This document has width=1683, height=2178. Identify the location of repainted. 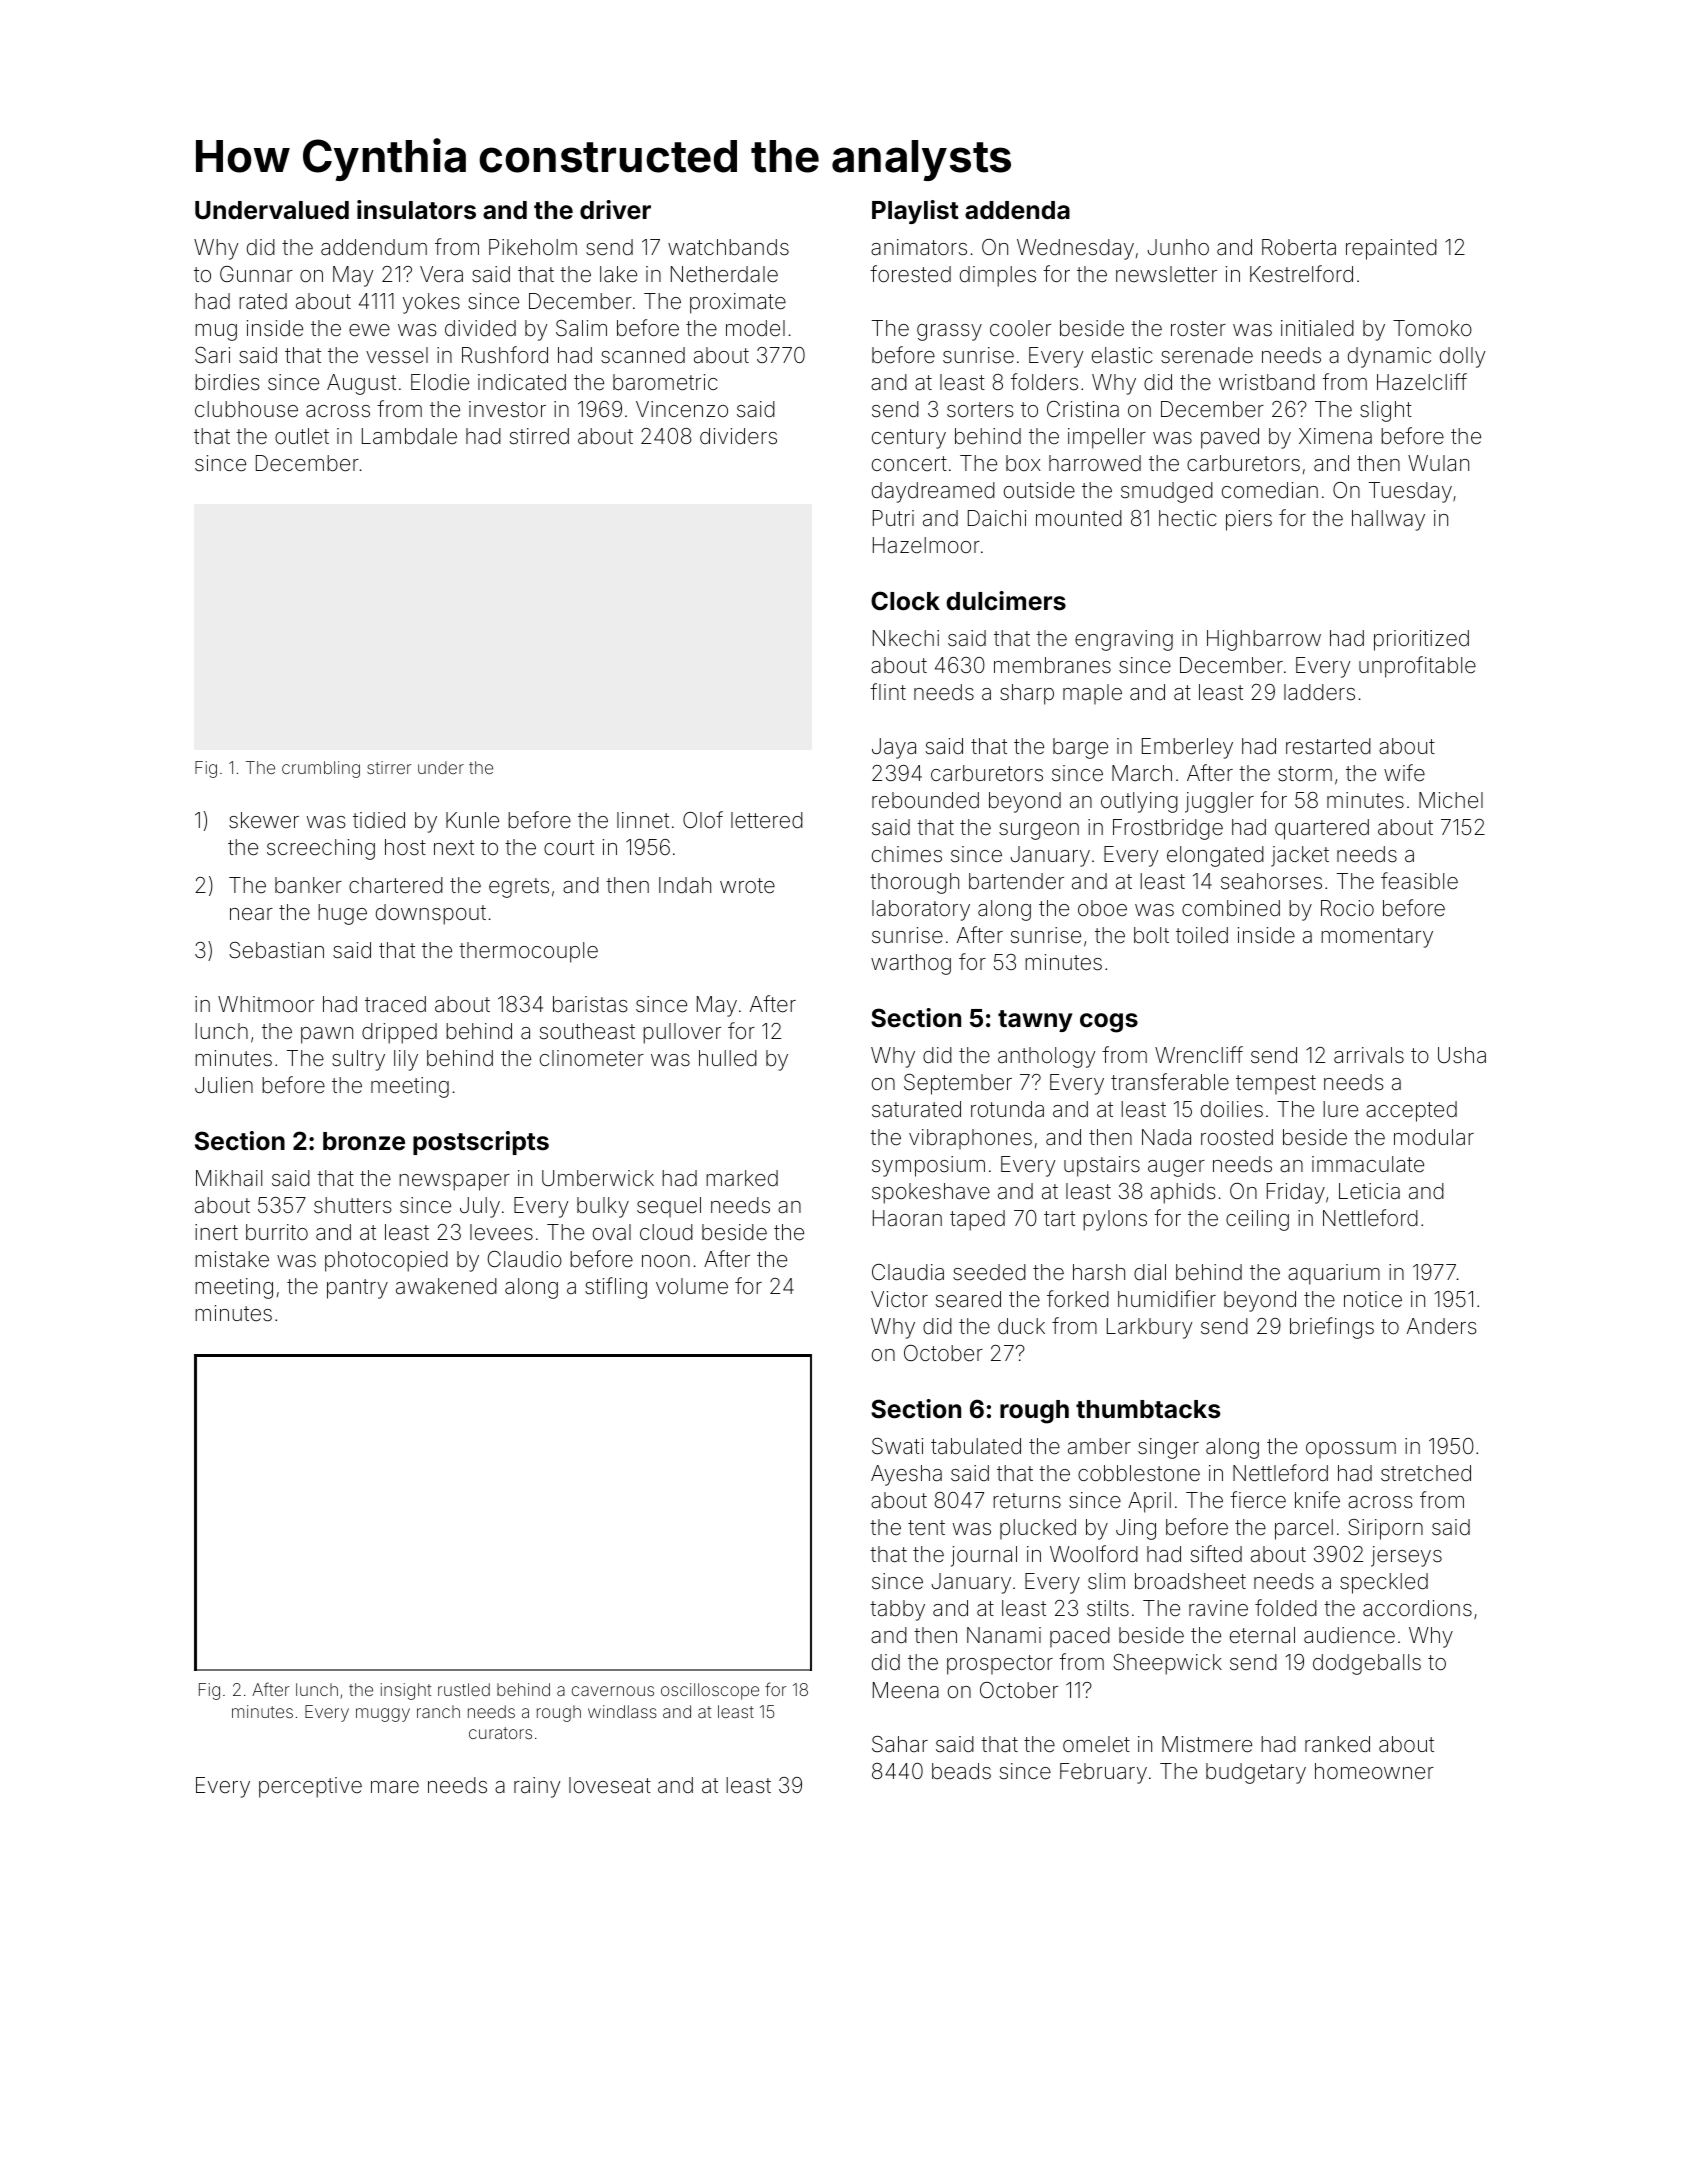
(1391, 249).
